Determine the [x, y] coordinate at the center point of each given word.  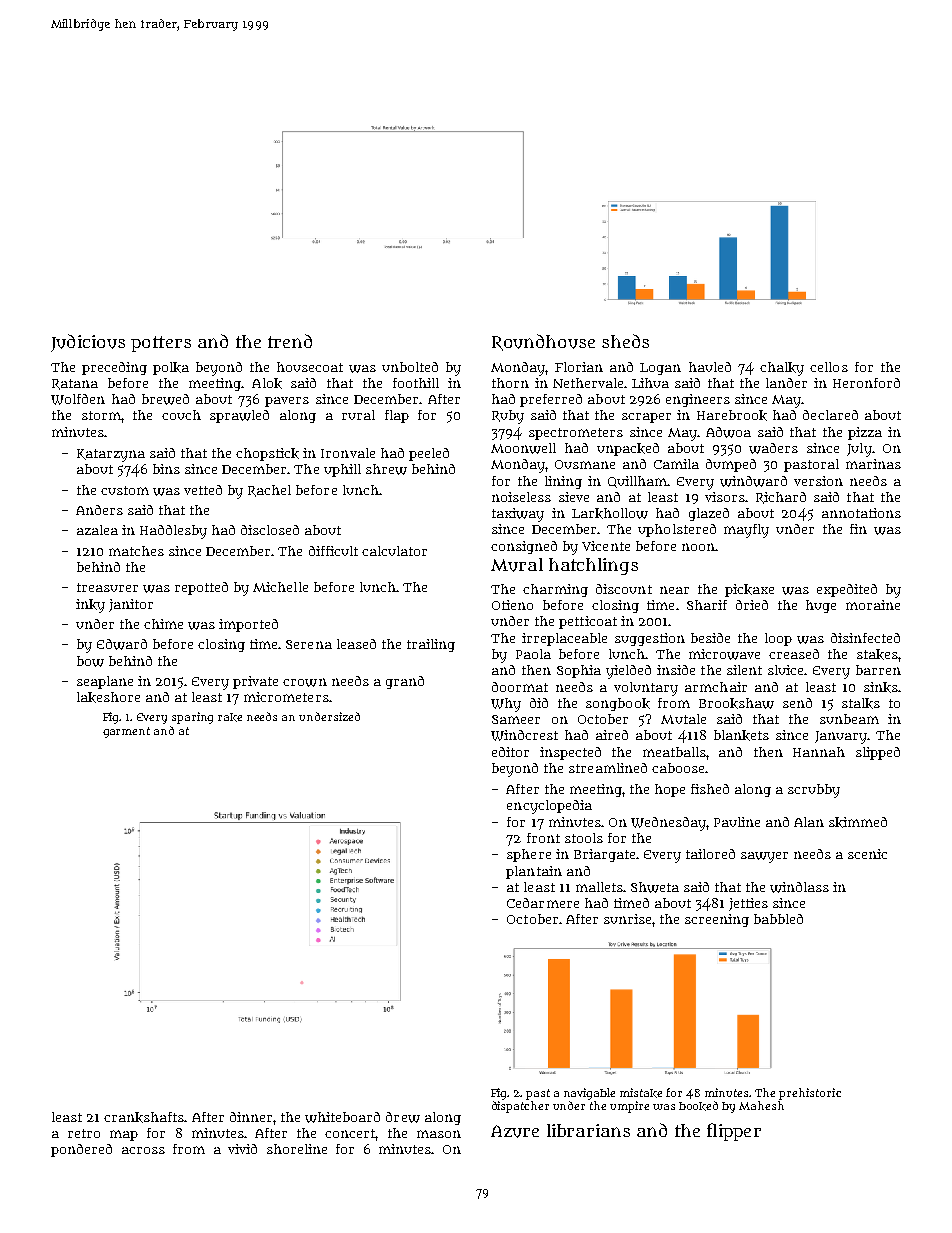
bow [90, 661]
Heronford [866, 383]
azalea [97, 530]
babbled [778, 919]
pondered [81, 1150]
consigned [524, 547]
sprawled [239, 416]
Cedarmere [543, 903]
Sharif [707, 605]
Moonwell [523, 448]
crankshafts [144, 1117]
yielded [628, 672]
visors [725, 497]
